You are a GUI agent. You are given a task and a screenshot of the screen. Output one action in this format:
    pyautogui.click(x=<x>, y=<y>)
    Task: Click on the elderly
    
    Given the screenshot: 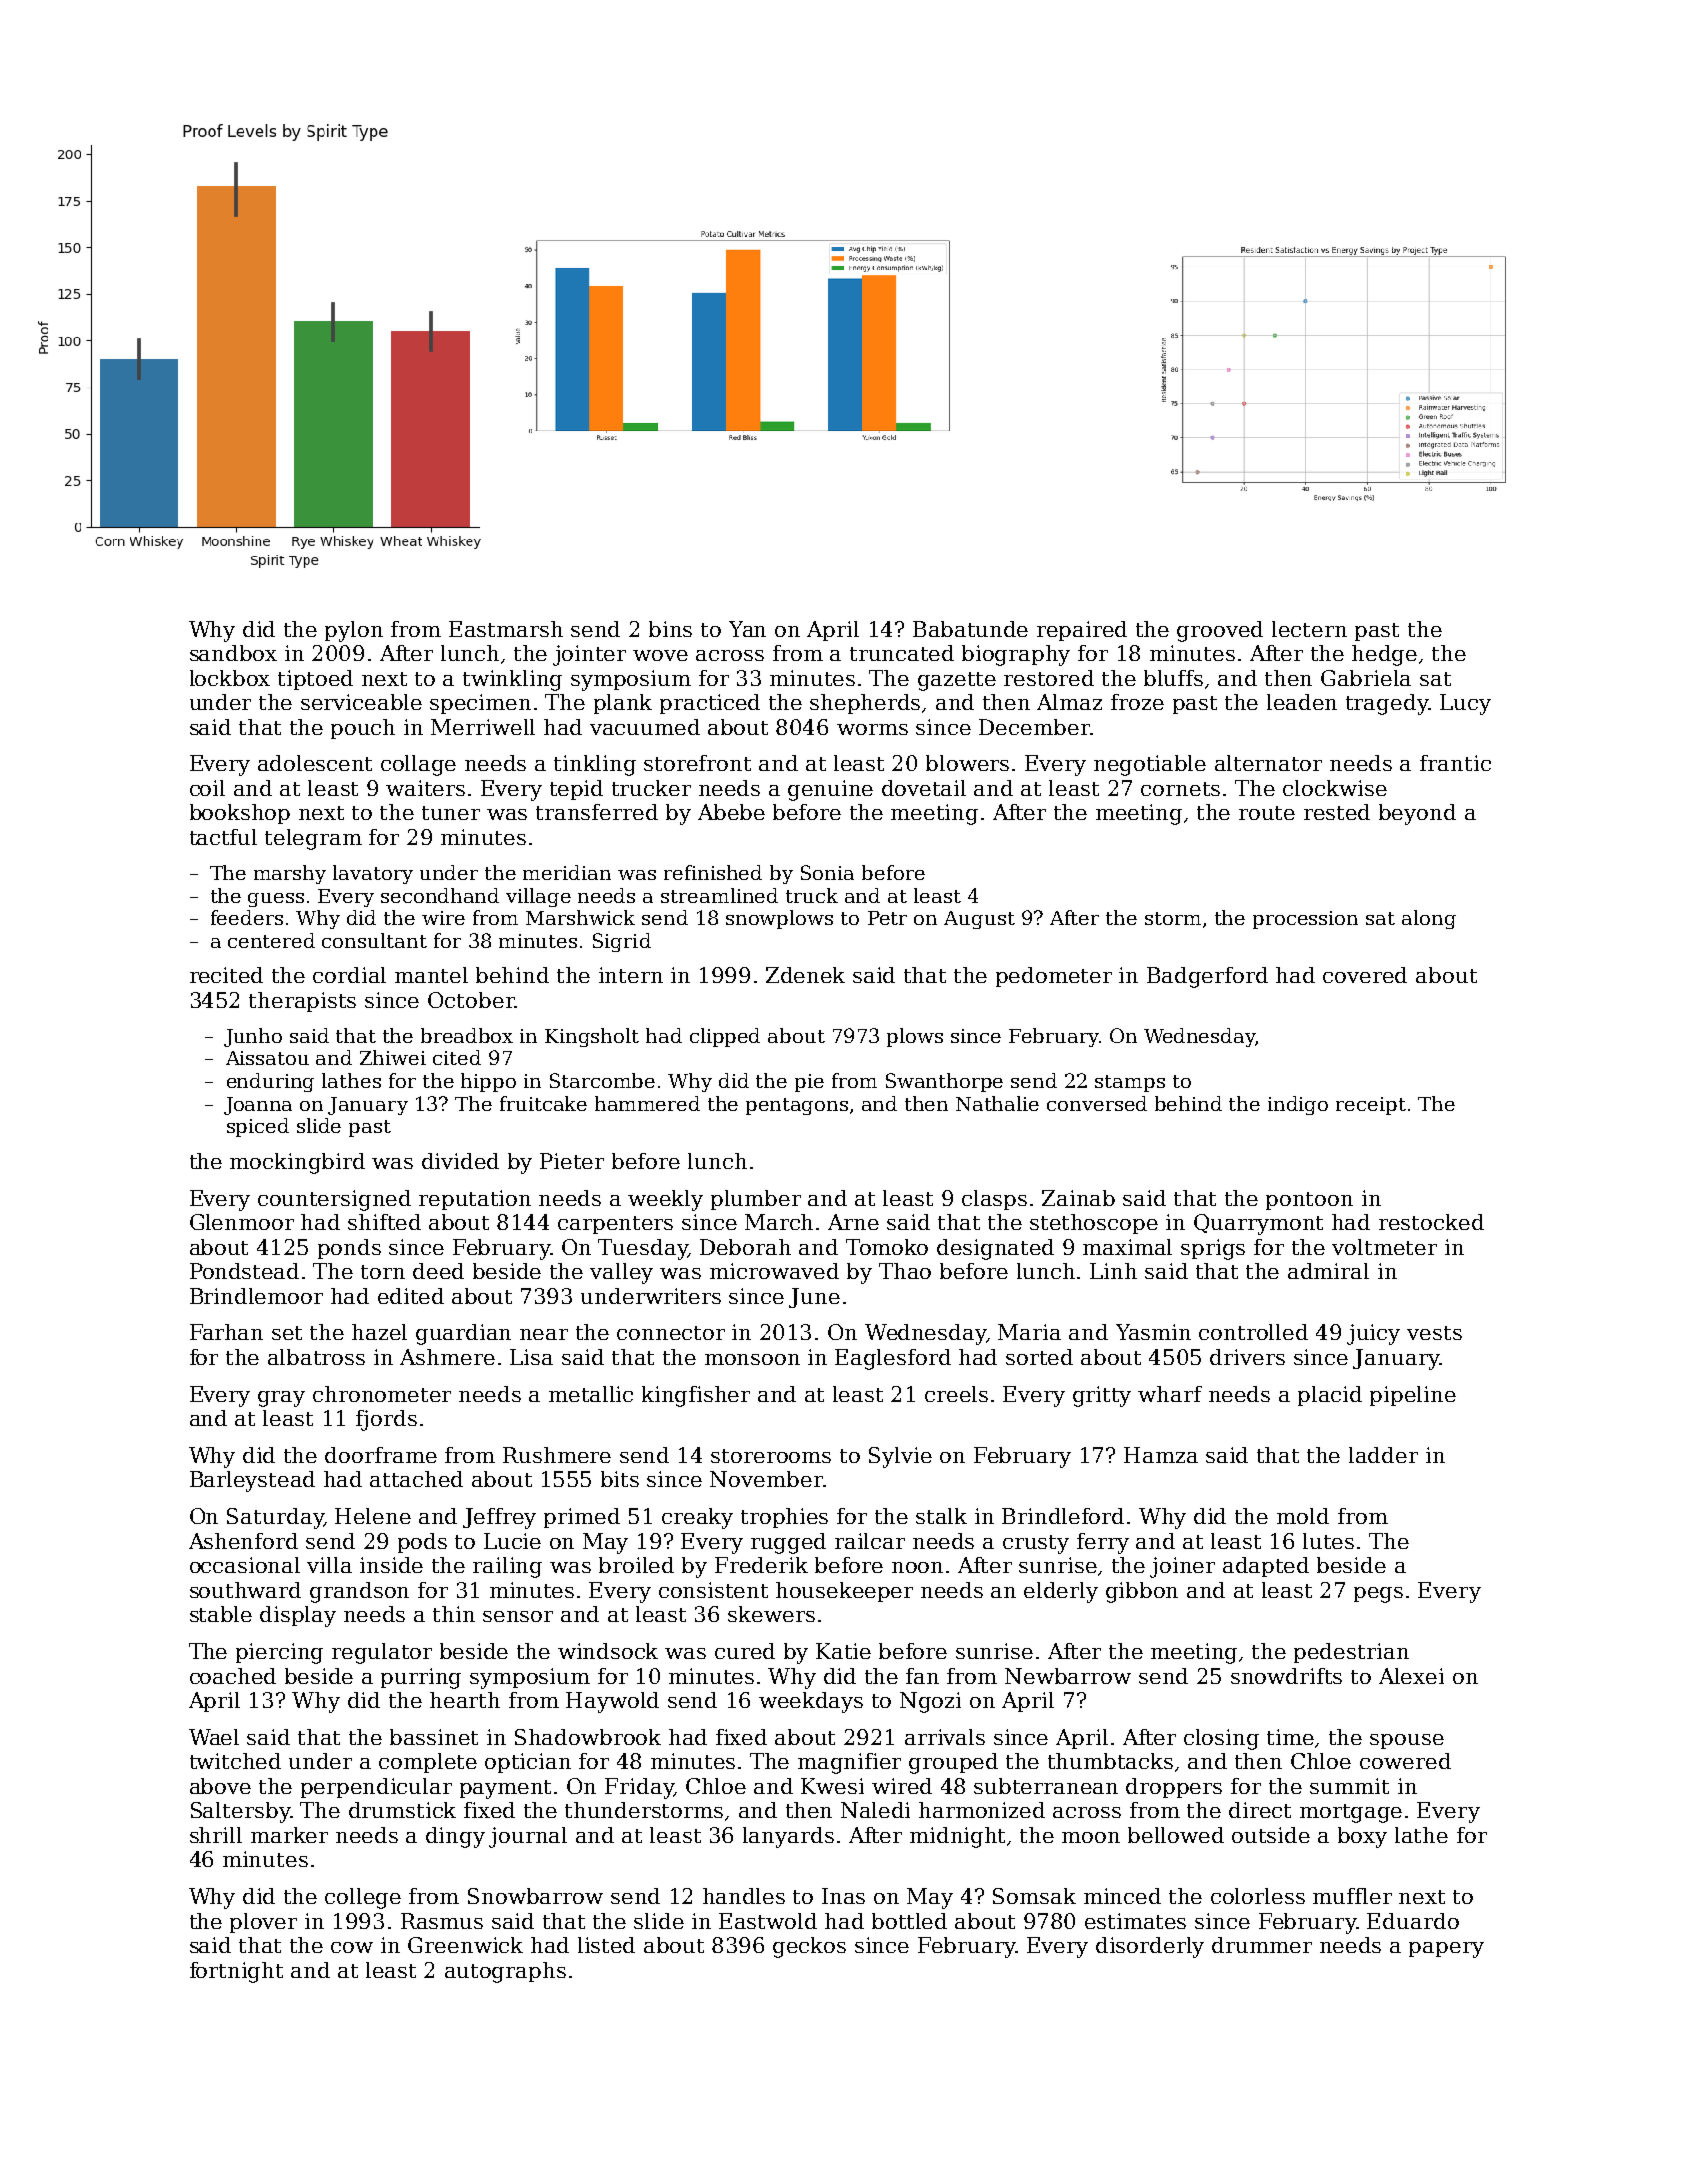 What is the action you would take?
    pyautogui.click(x=1061, y=1592)
